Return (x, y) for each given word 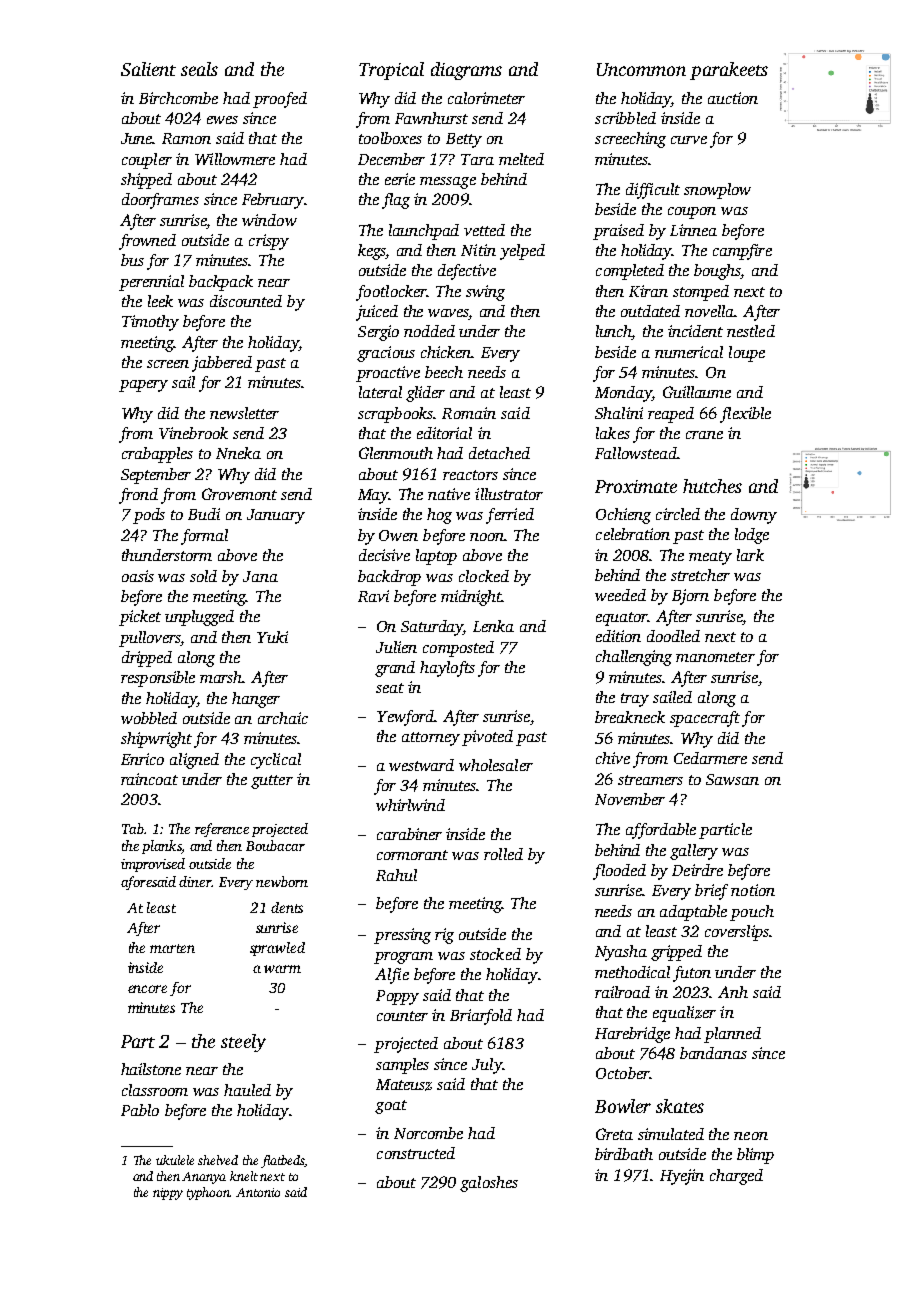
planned (732, 1035)
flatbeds (282, 1161)
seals (199, 69)
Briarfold (481, 1017)
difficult (653, 191)
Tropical (391, 71)
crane (704, 435)
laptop (436, 557)
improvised (153, 865)
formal (204, 537)
